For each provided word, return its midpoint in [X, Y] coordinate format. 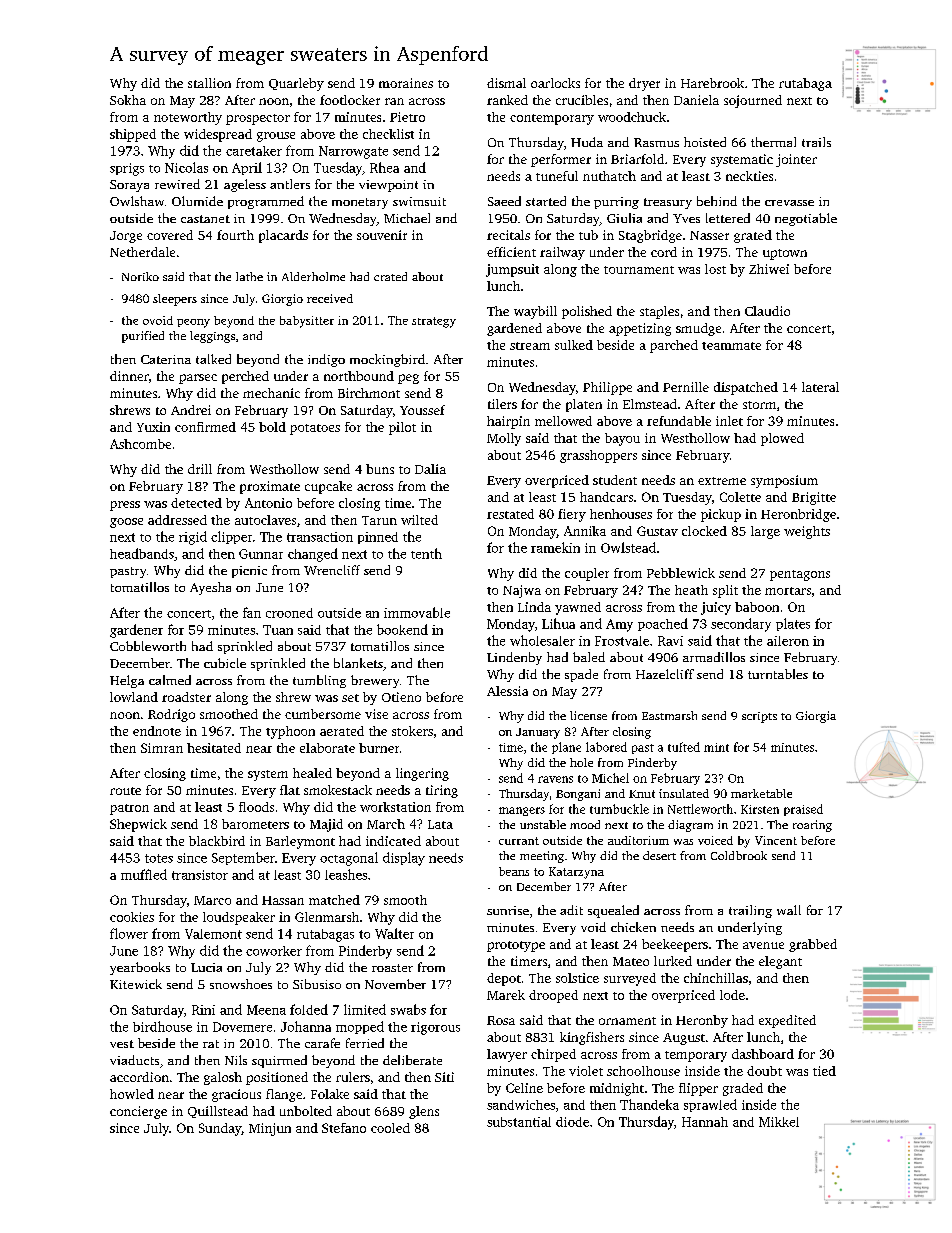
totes [159, 858]
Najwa [522, 591]
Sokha [128, 100]
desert [659, 855]
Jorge [126, 237]
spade [581, 675]
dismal [506, 83]
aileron [788, 641]
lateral [820, 387]
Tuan [278, 630]
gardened [514, 329]
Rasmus [656, 142]
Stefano [344, 1128]
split [725, 591]
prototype [516, 946]
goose [126, 523]
